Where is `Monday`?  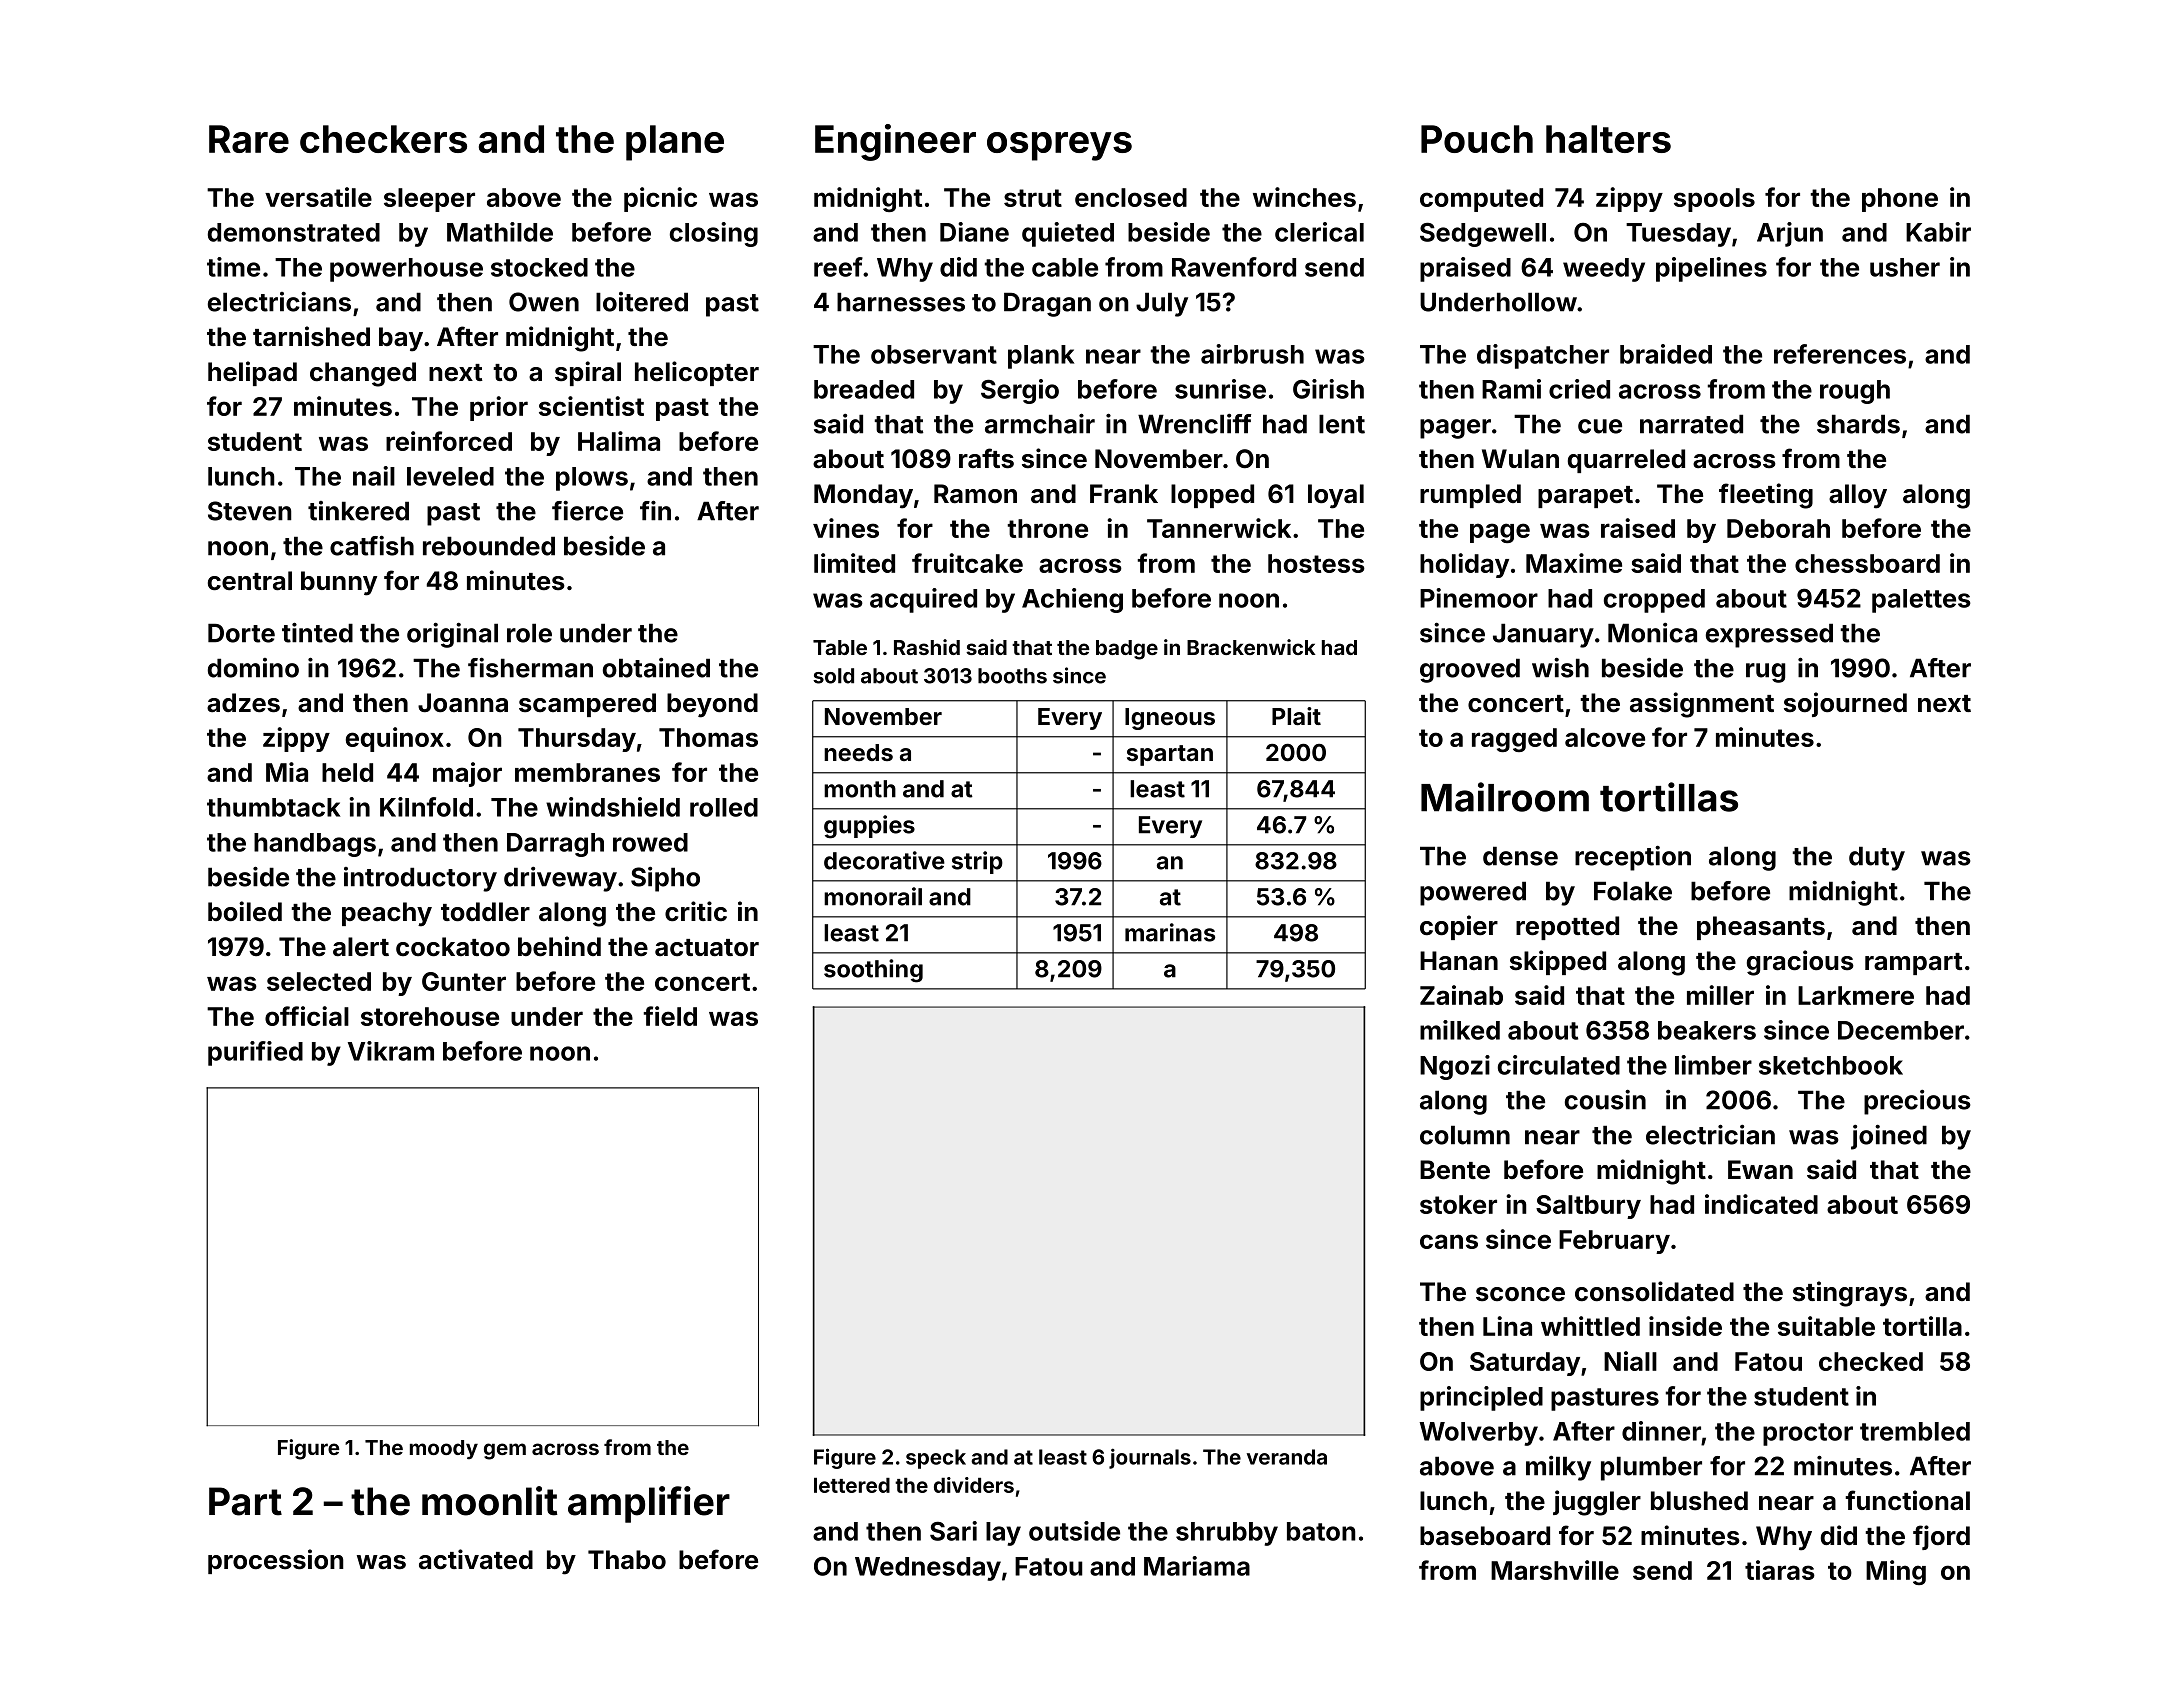 Monday is located at coordinates (863, 496).
